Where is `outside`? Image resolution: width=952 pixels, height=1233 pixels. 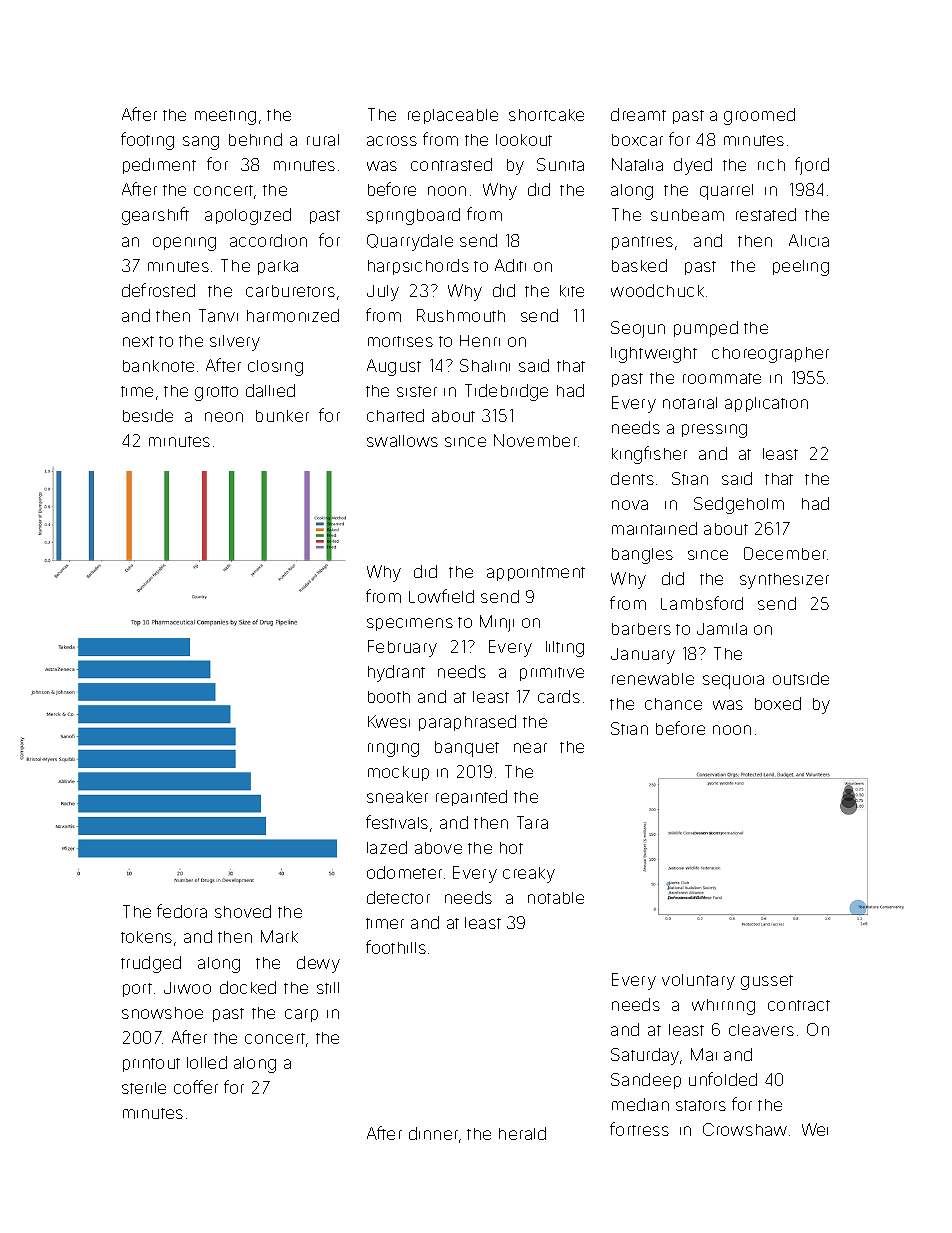 outside is located at coordinates (801, 678).
